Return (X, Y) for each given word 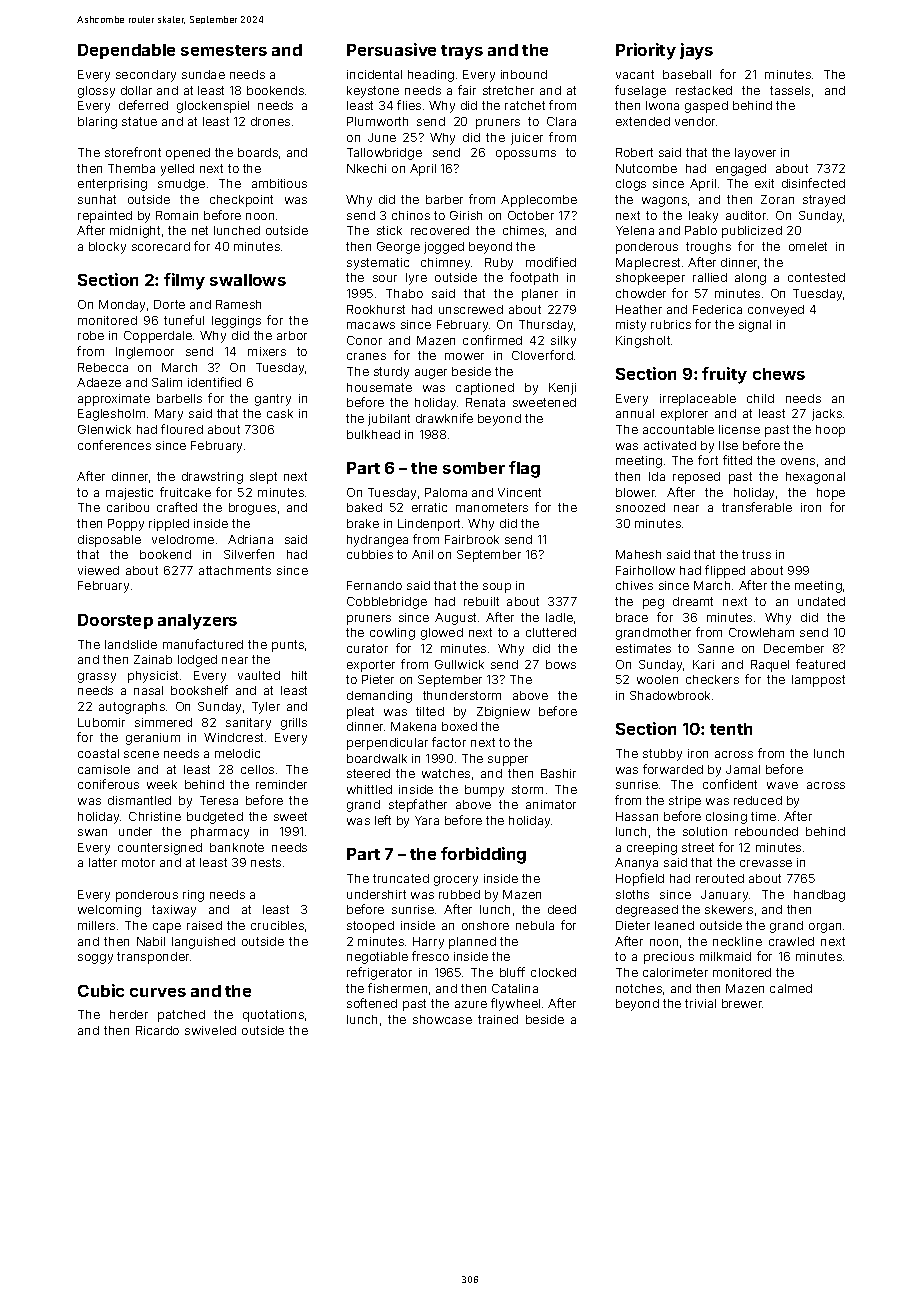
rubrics (671, 324)
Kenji (562, 389)
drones (270, 121)
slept (263, 478)
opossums (526, 155)
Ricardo (157, 1030)
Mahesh (638, 554)
